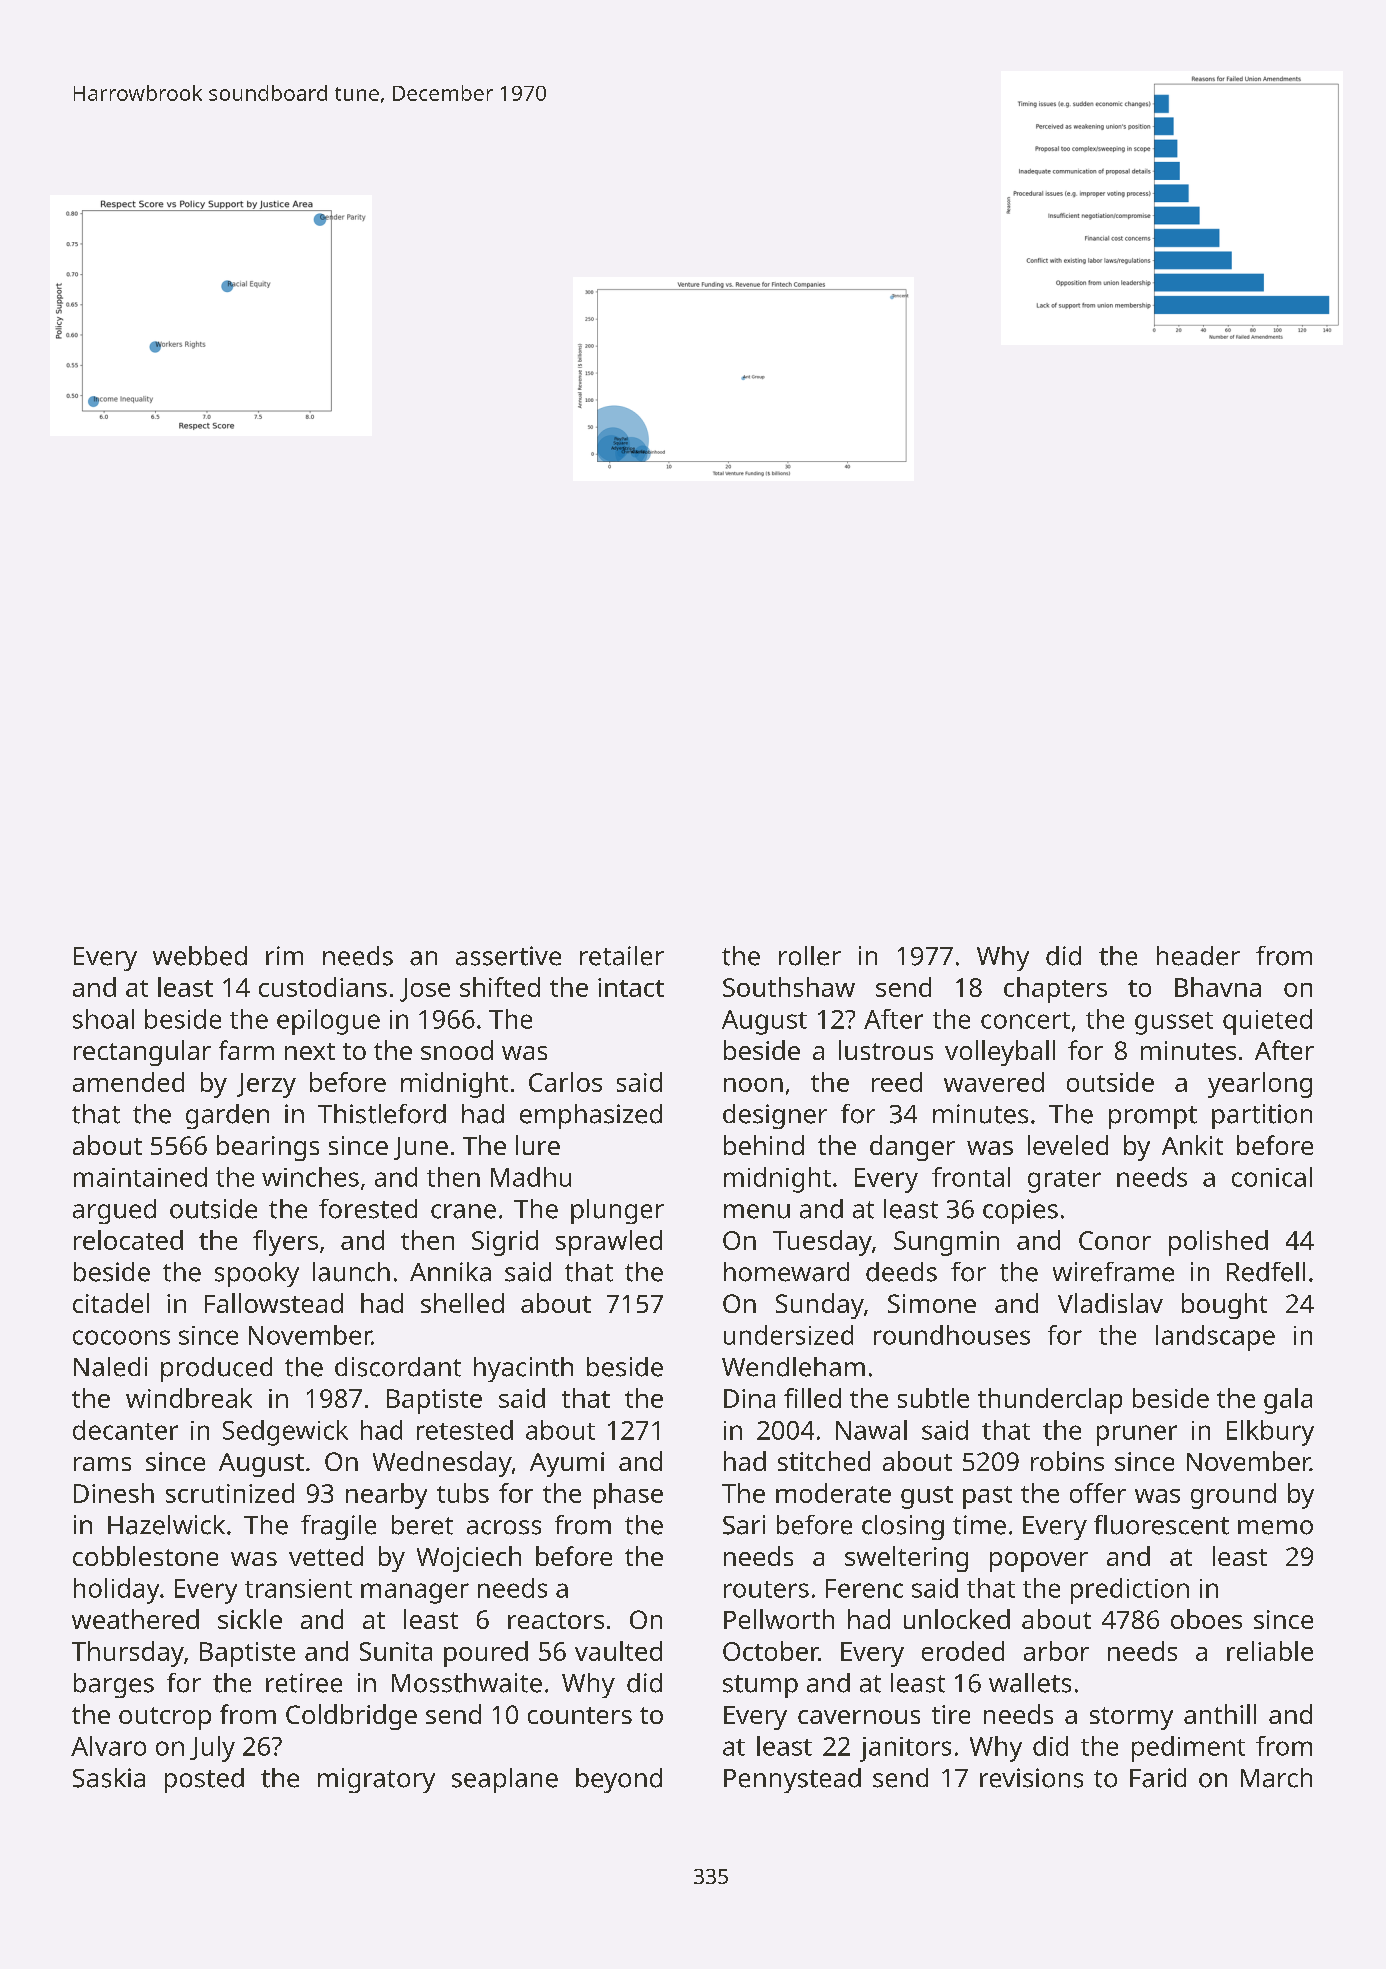 Image resolution: width=1386 pixels, height=1969 pixels. What do you see at coordinates (508, 956) in the screenshot?
I see `assertive` at bounding box center [508, 956].
